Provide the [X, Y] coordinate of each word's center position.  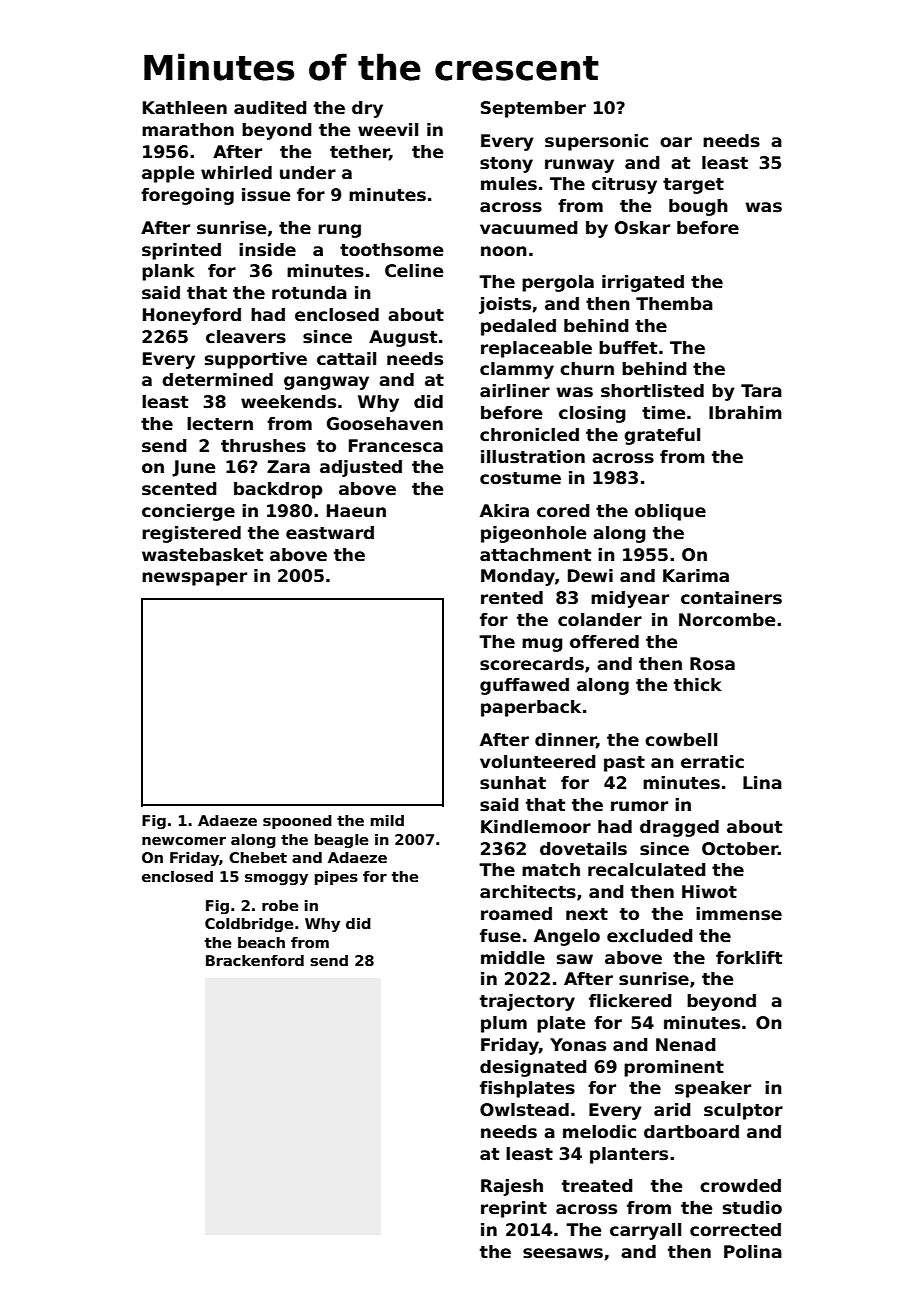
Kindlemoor [536, 827]
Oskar [642, 228]
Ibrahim [745, 412]
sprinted [181, 251]
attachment [535, 555]
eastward [330, 533]
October [740, 849]
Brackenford [255, 960]
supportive [256, 360]
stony [506, 165]
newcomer [184, 841]
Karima [696, 576]
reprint [514, 1209]
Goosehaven [385, 424]
